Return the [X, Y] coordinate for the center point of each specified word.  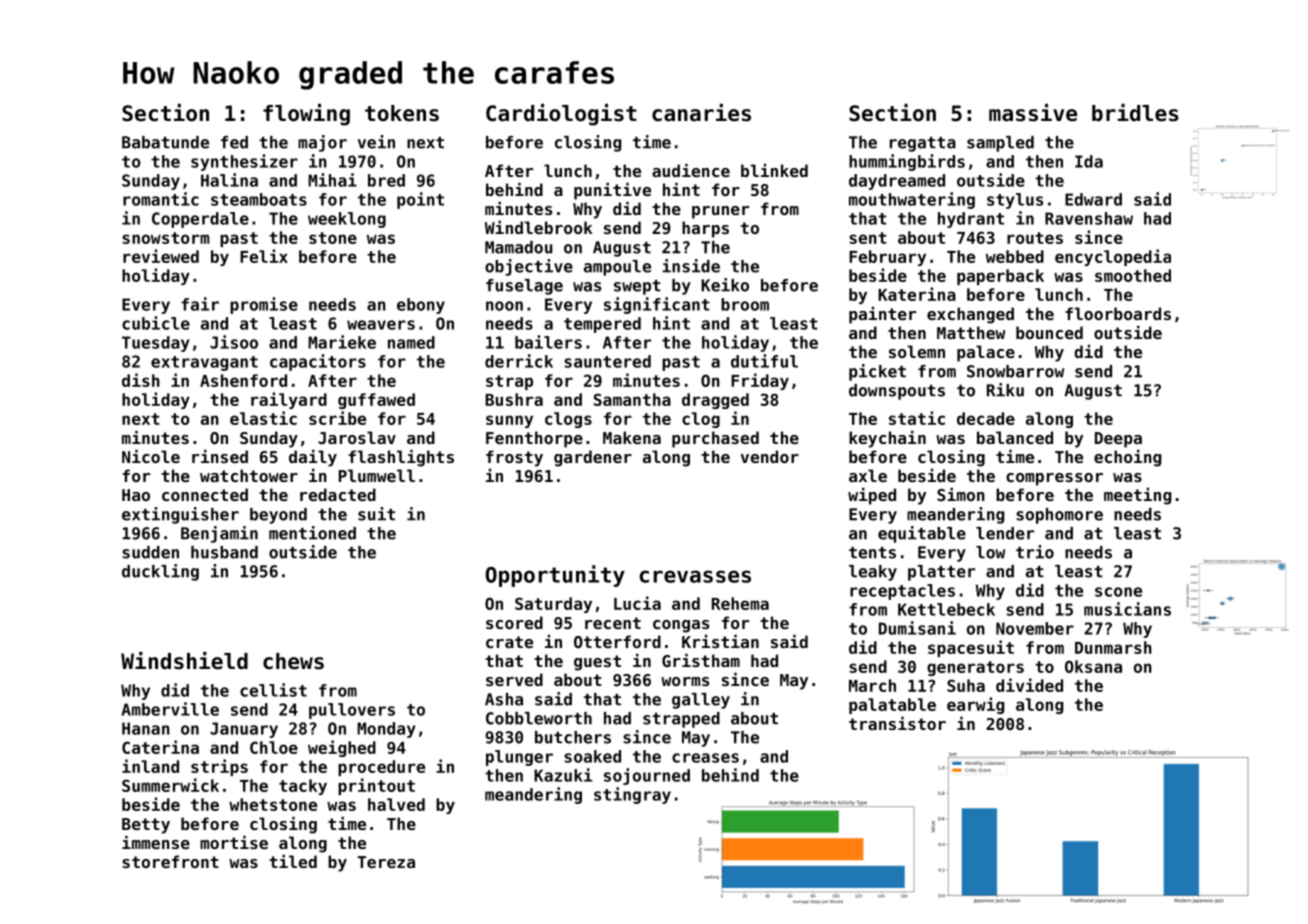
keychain [887, 439]
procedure [381, 768]
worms [685, 681]
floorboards [1118, 313]
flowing [306, 115]
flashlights [401, 458]
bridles [1135, 113]
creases [705, 758]
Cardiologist [561, 115]
